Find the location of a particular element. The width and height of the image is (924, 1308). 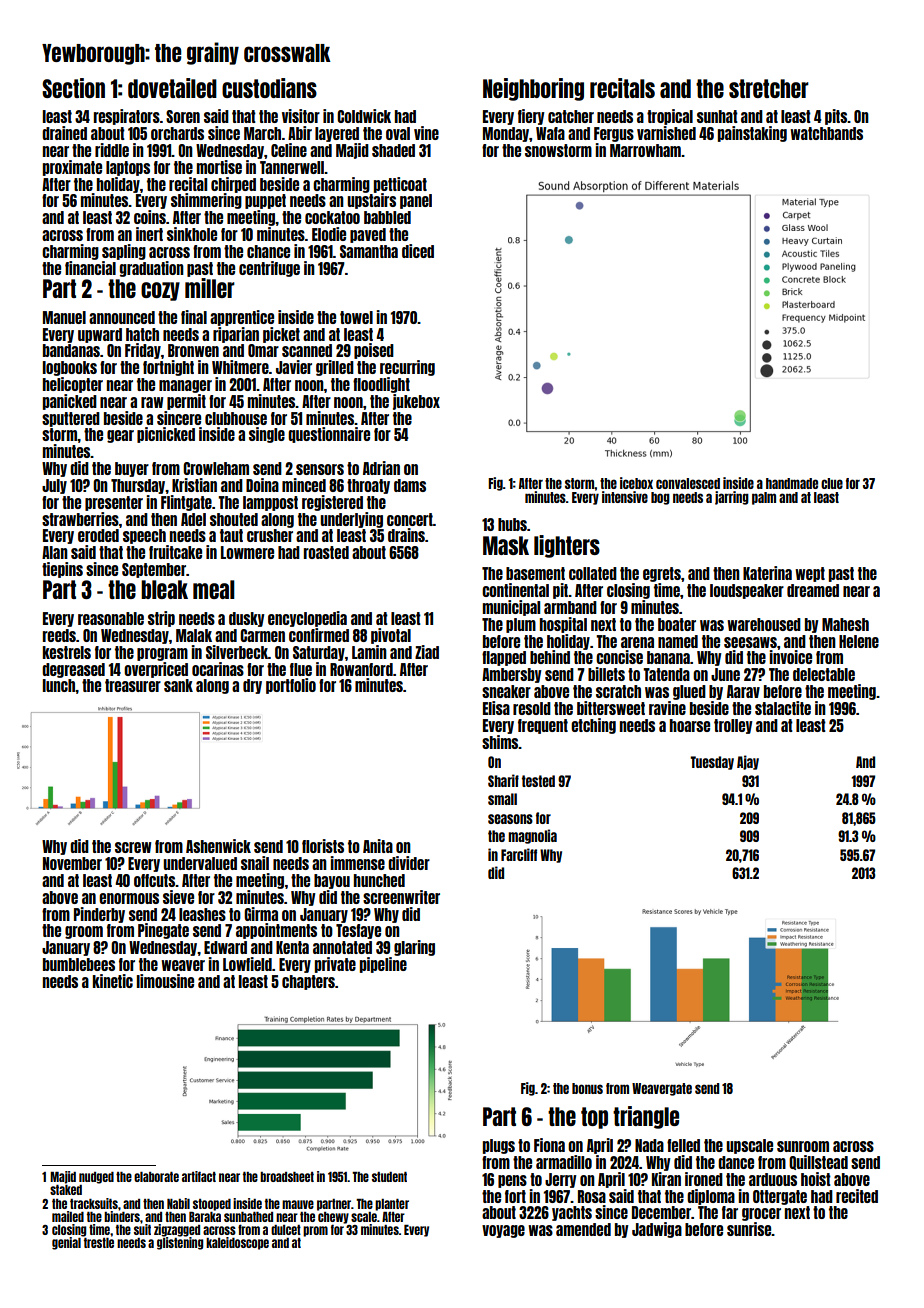

dovetailed is located at coordinates (172, 88).
